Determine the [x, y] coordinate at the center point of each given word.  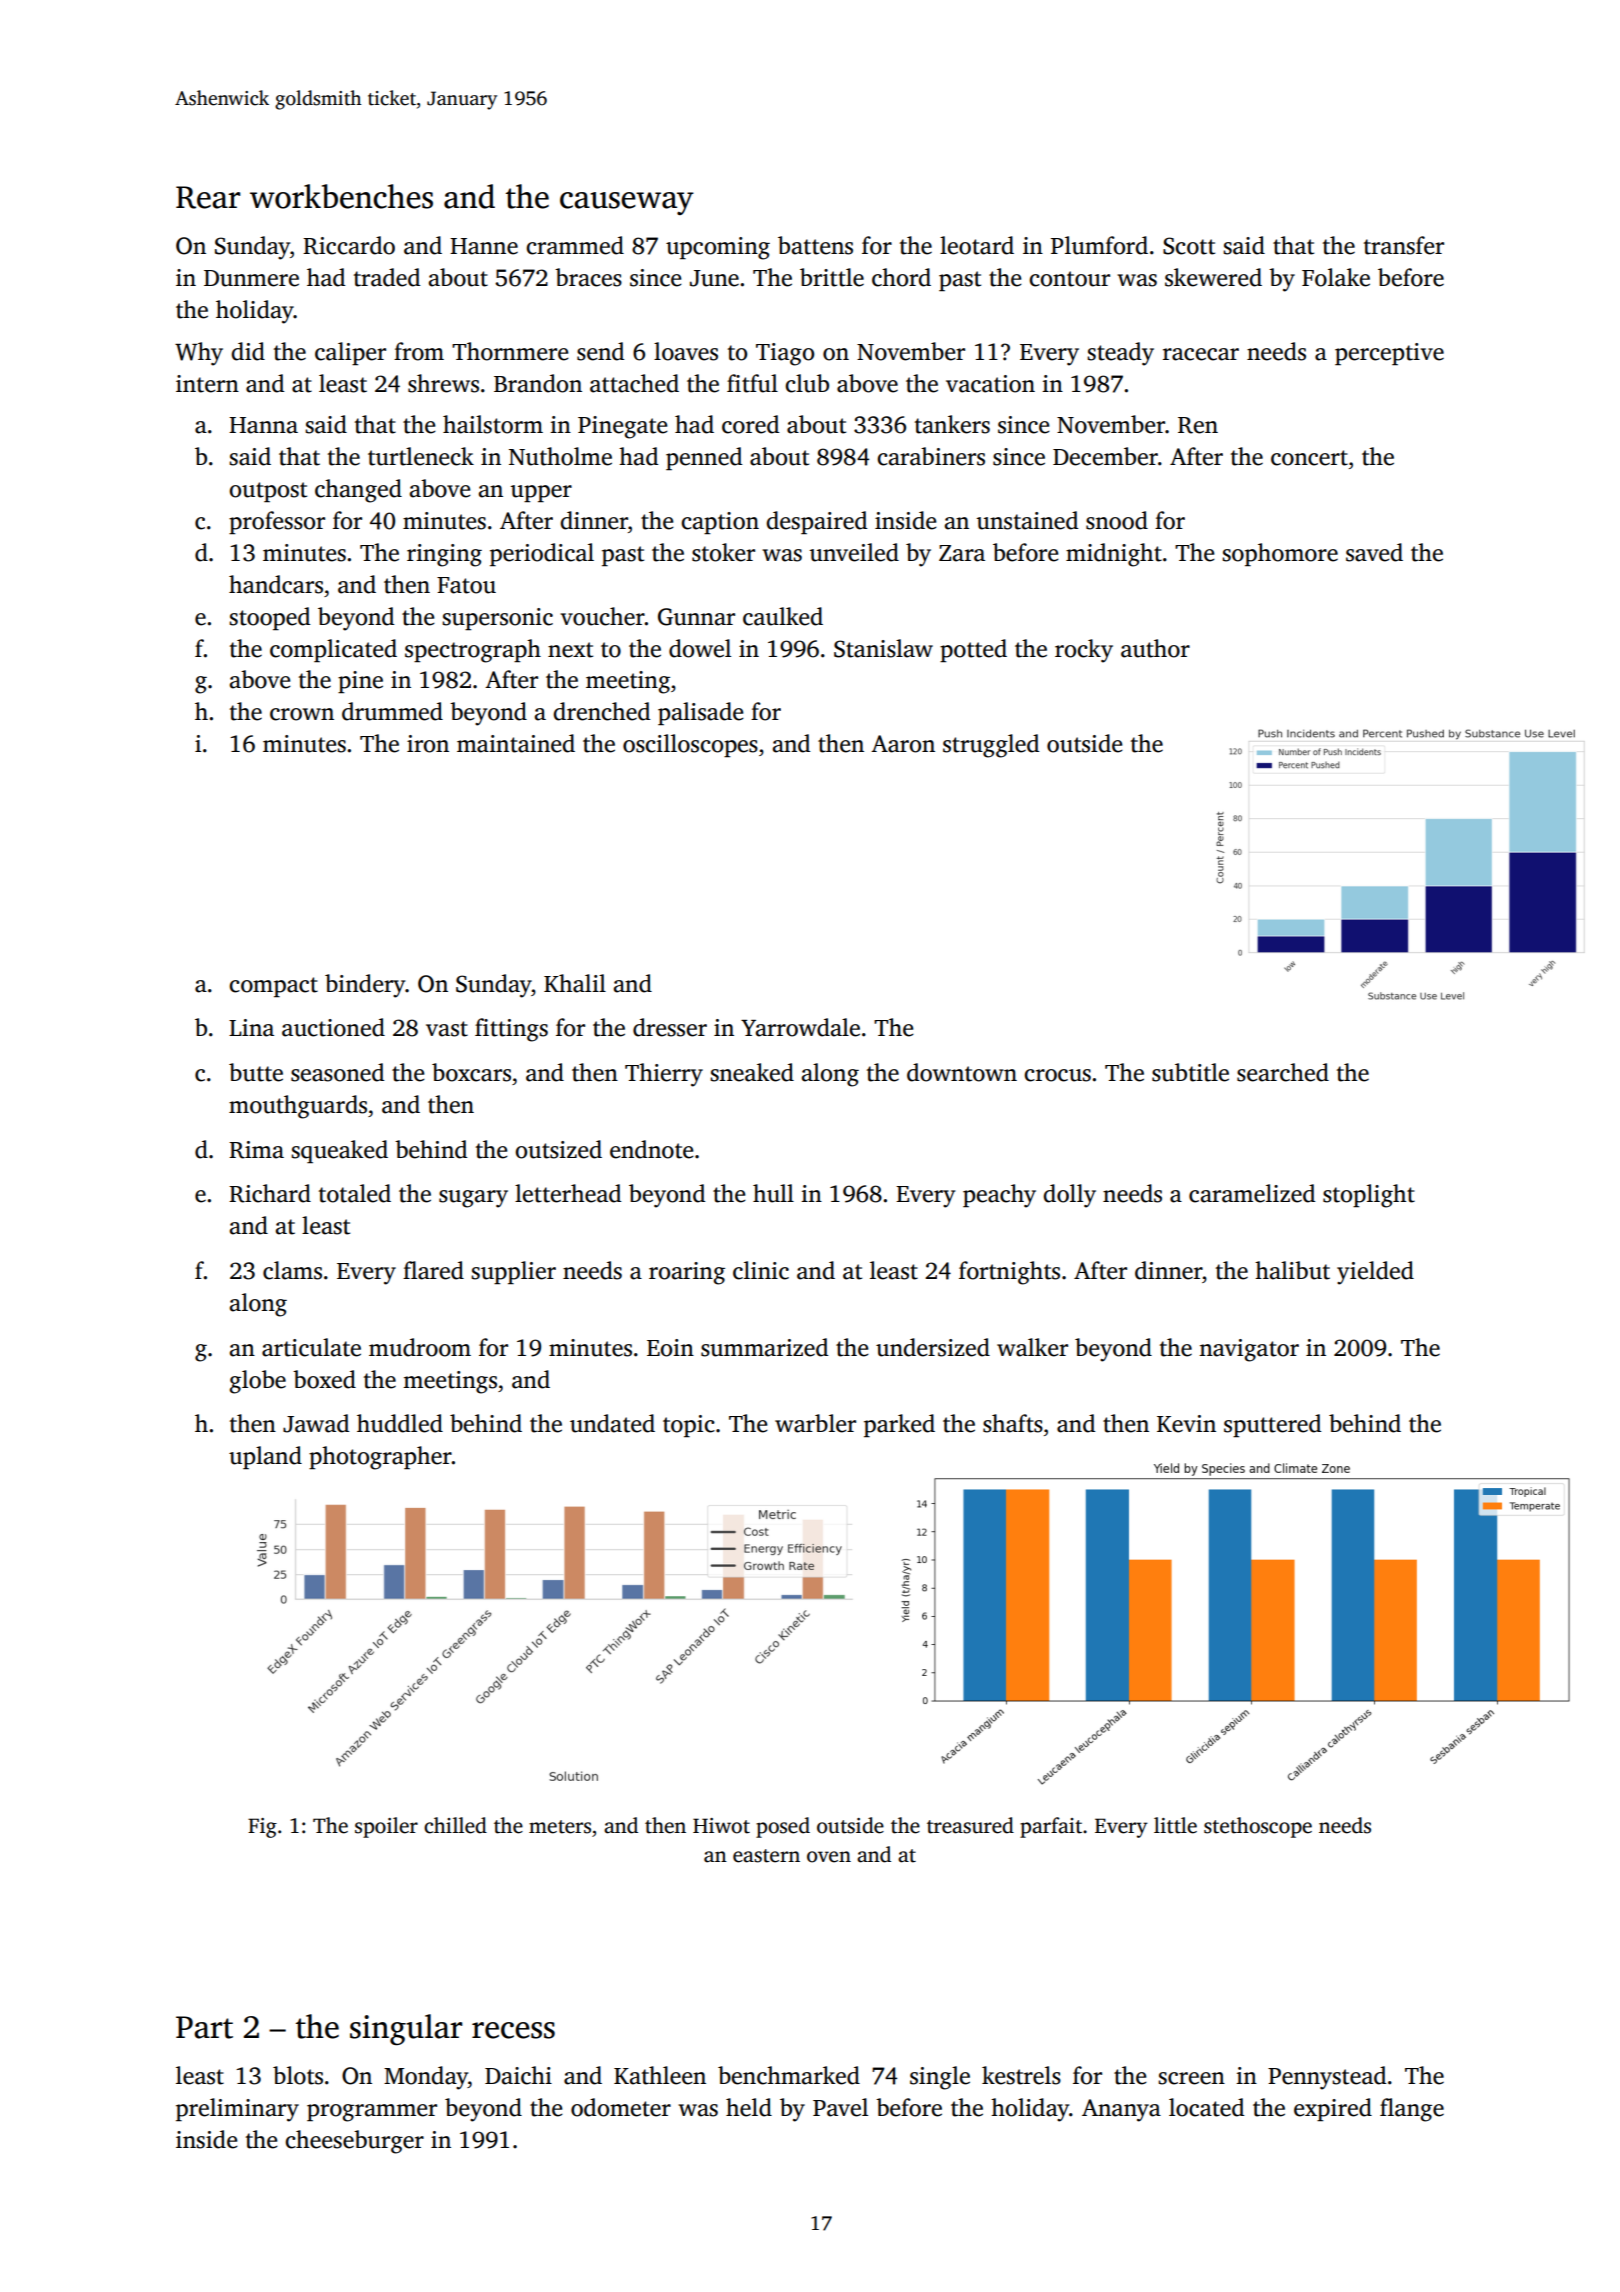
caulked [783, 616]
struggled [991, 746]
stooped [269, 618]
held [749, 2107]
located [1206, 2107]
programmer [372, 2113]
